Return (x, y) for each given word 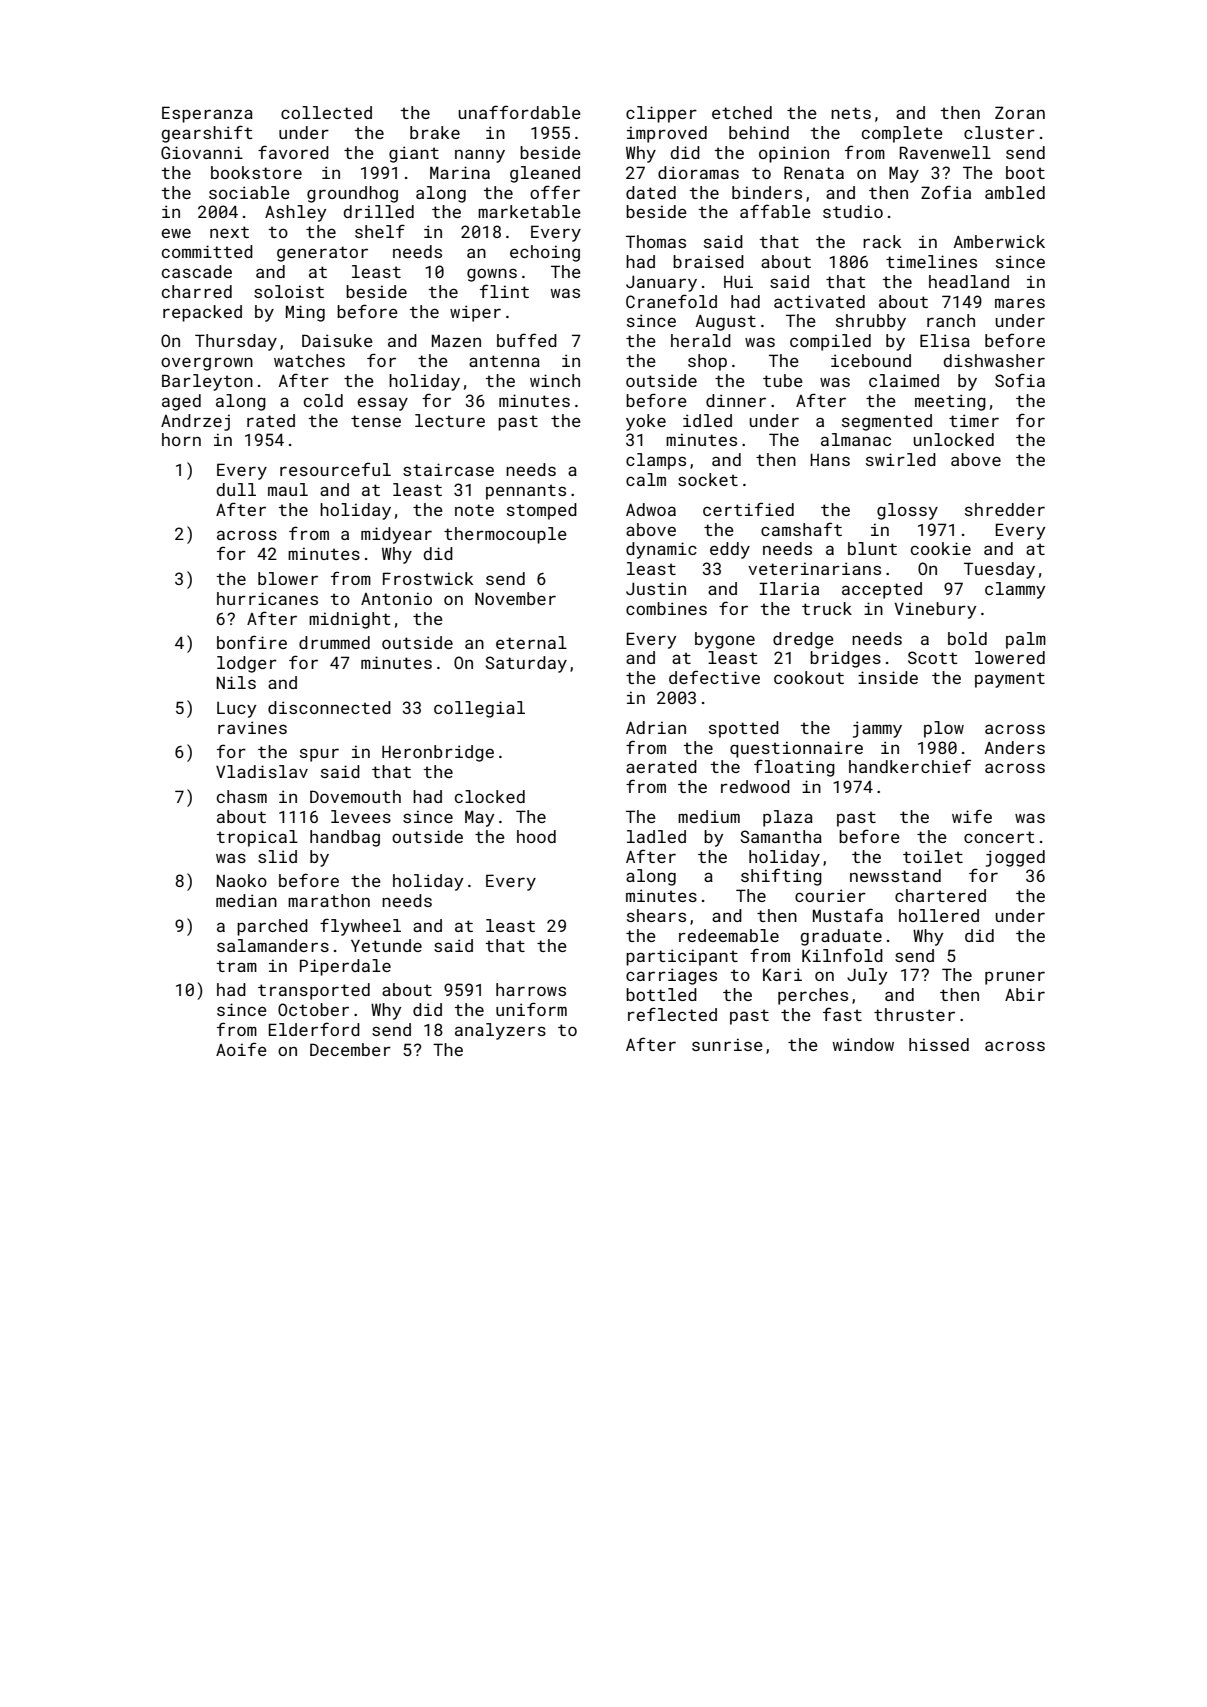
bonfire (252, 642)
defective (714, 677)
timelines (931, 261)
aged (181, 402)
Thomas (656, 241)
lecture (450, 420)
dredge (803, 640)
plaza (788, 818)
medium (709, 816)
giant (414, 154)
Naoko (242, 880)
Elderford (314, 1029)
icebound (871, 360)
